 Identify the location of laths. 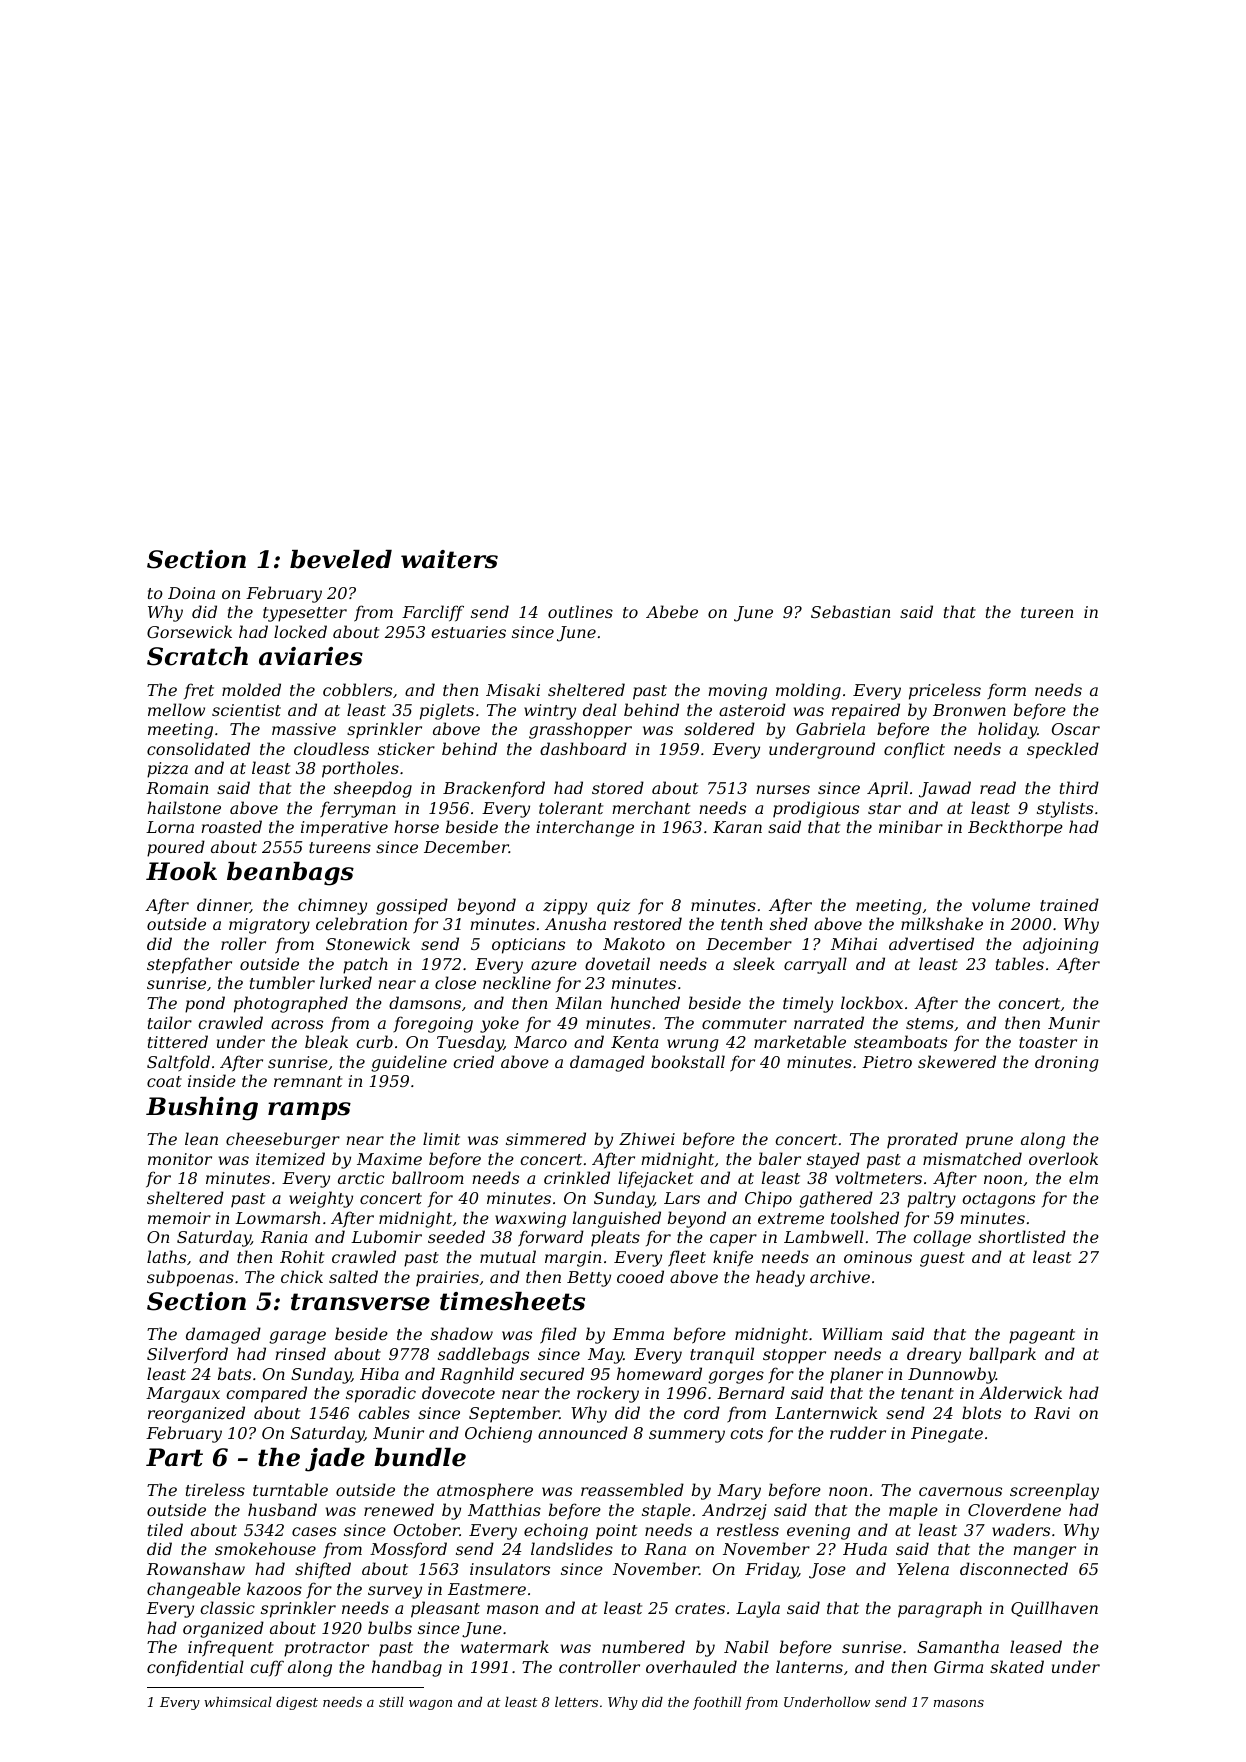
(166, 1256).
